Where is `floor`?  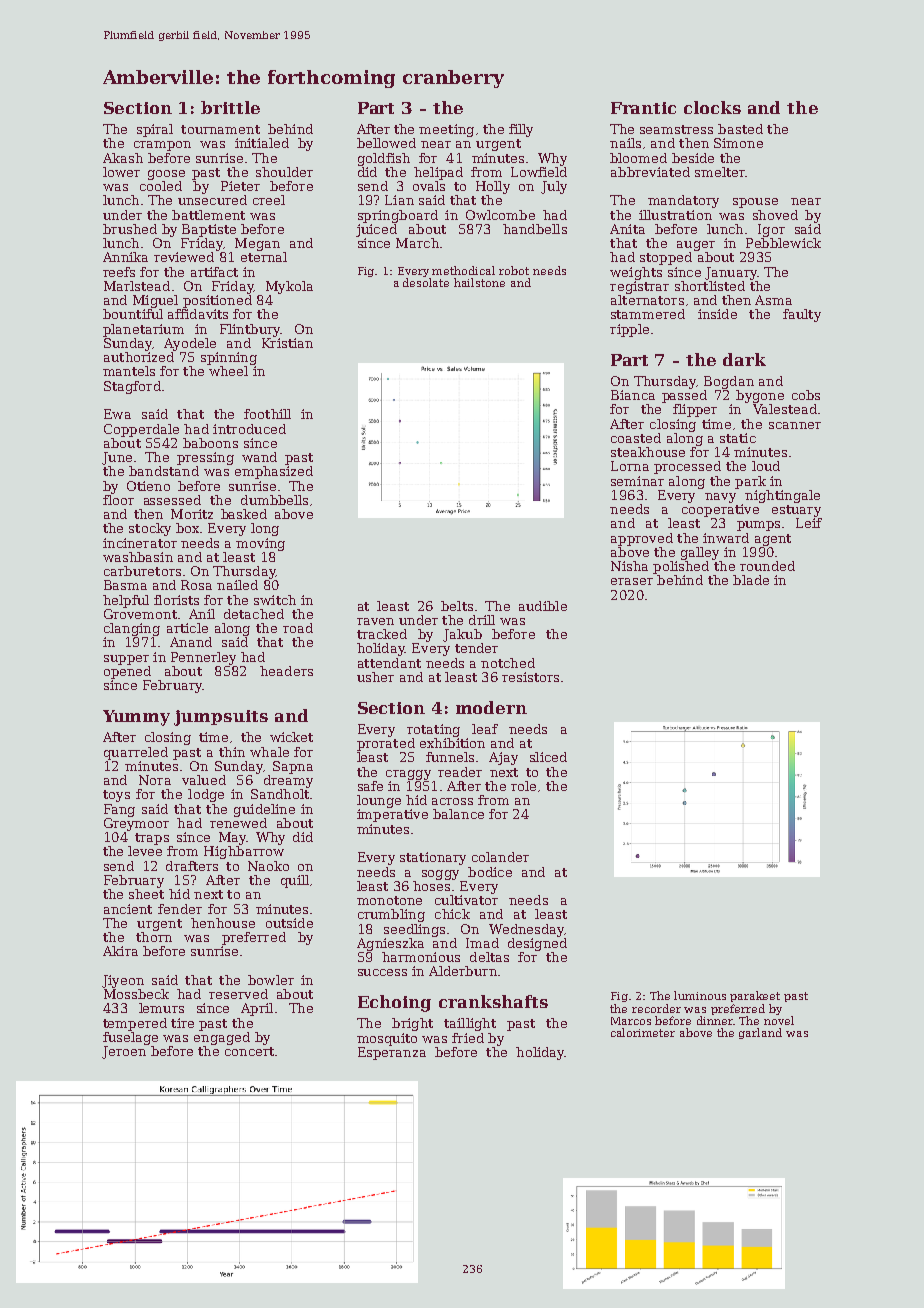 floor is located at coordinates (118, 500).
